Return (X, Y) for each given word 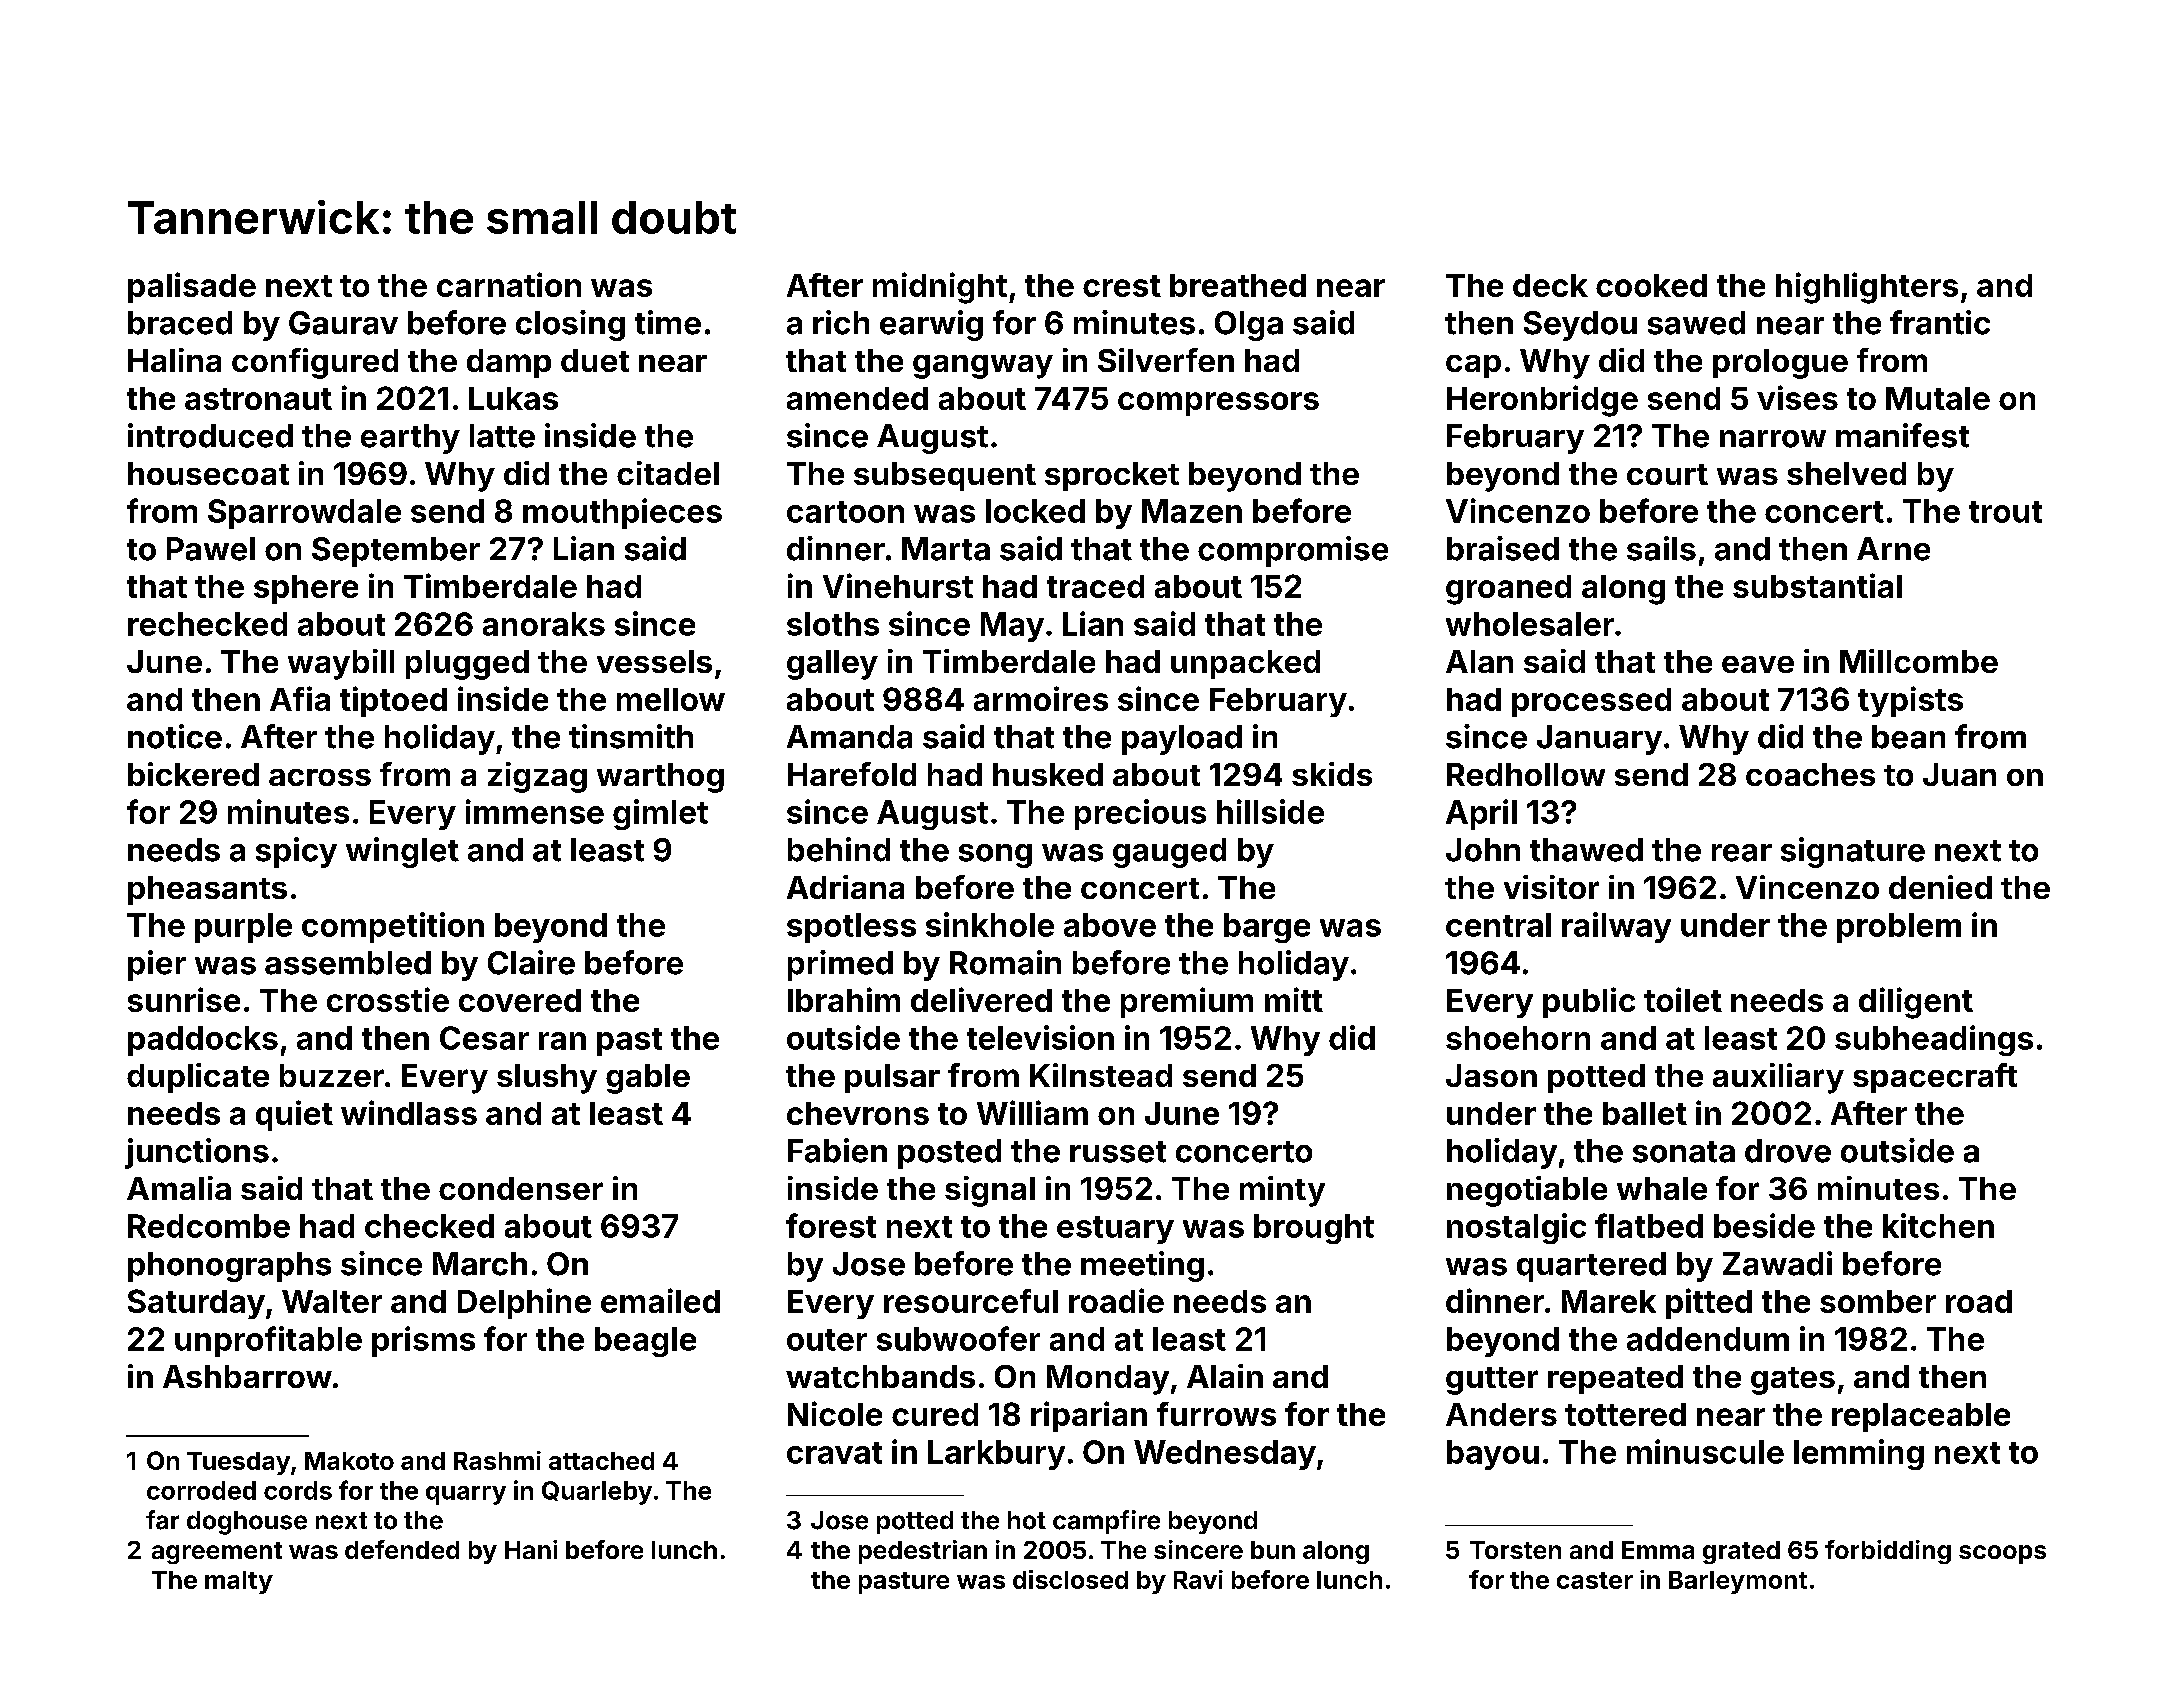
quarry (466, 1495)
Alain (1225, 1376)
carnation (509, 284)
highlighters (1867, 288)
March (480, 1264)
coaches (1810, 774)
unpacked (1245, 664)
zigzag (537, 777)
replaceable (1921, 1417)
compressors (1218, 404)
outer (827, 1340)
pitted (1709, 1303)
